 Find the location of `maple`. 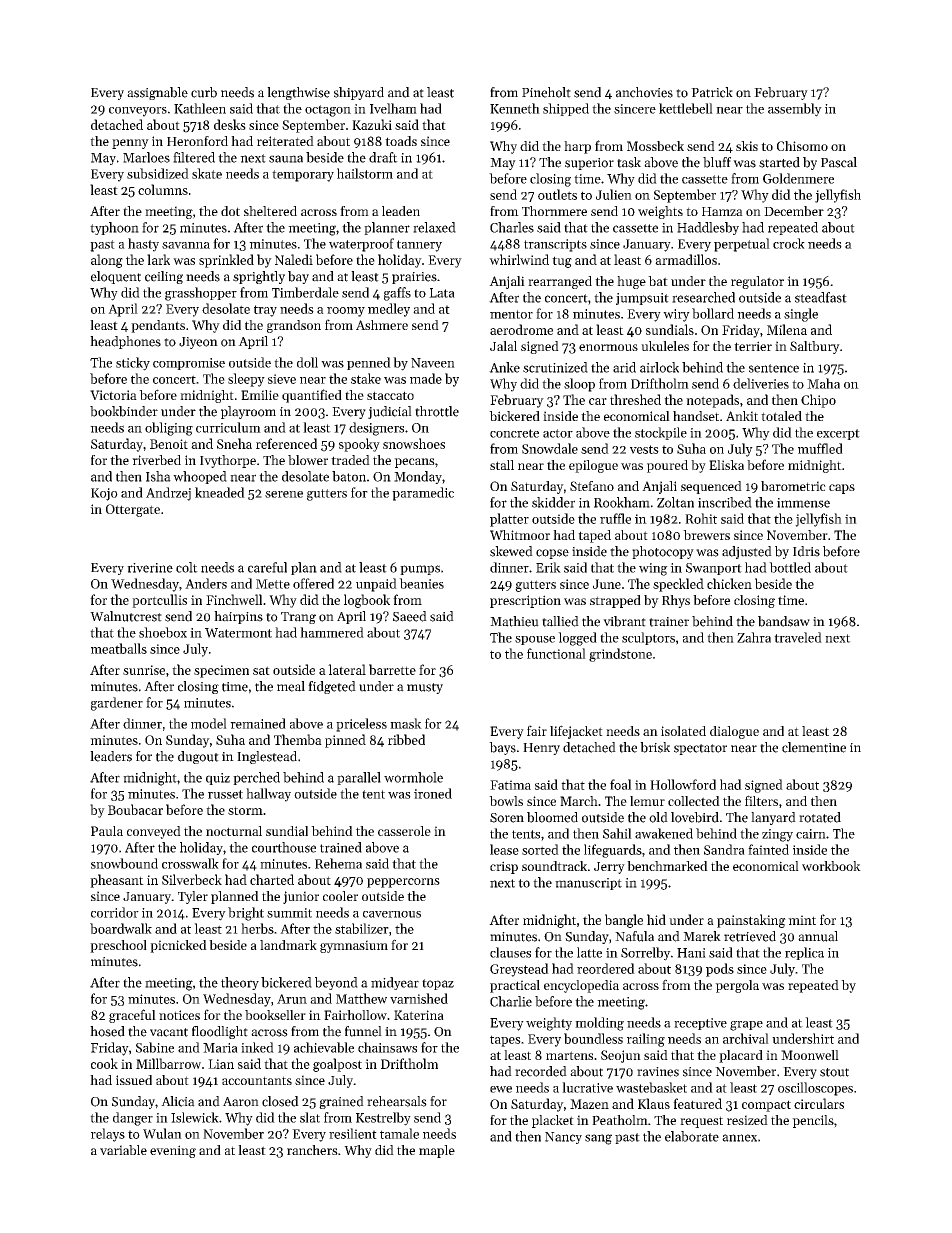

maple is located at coordinates (437, 1151).
